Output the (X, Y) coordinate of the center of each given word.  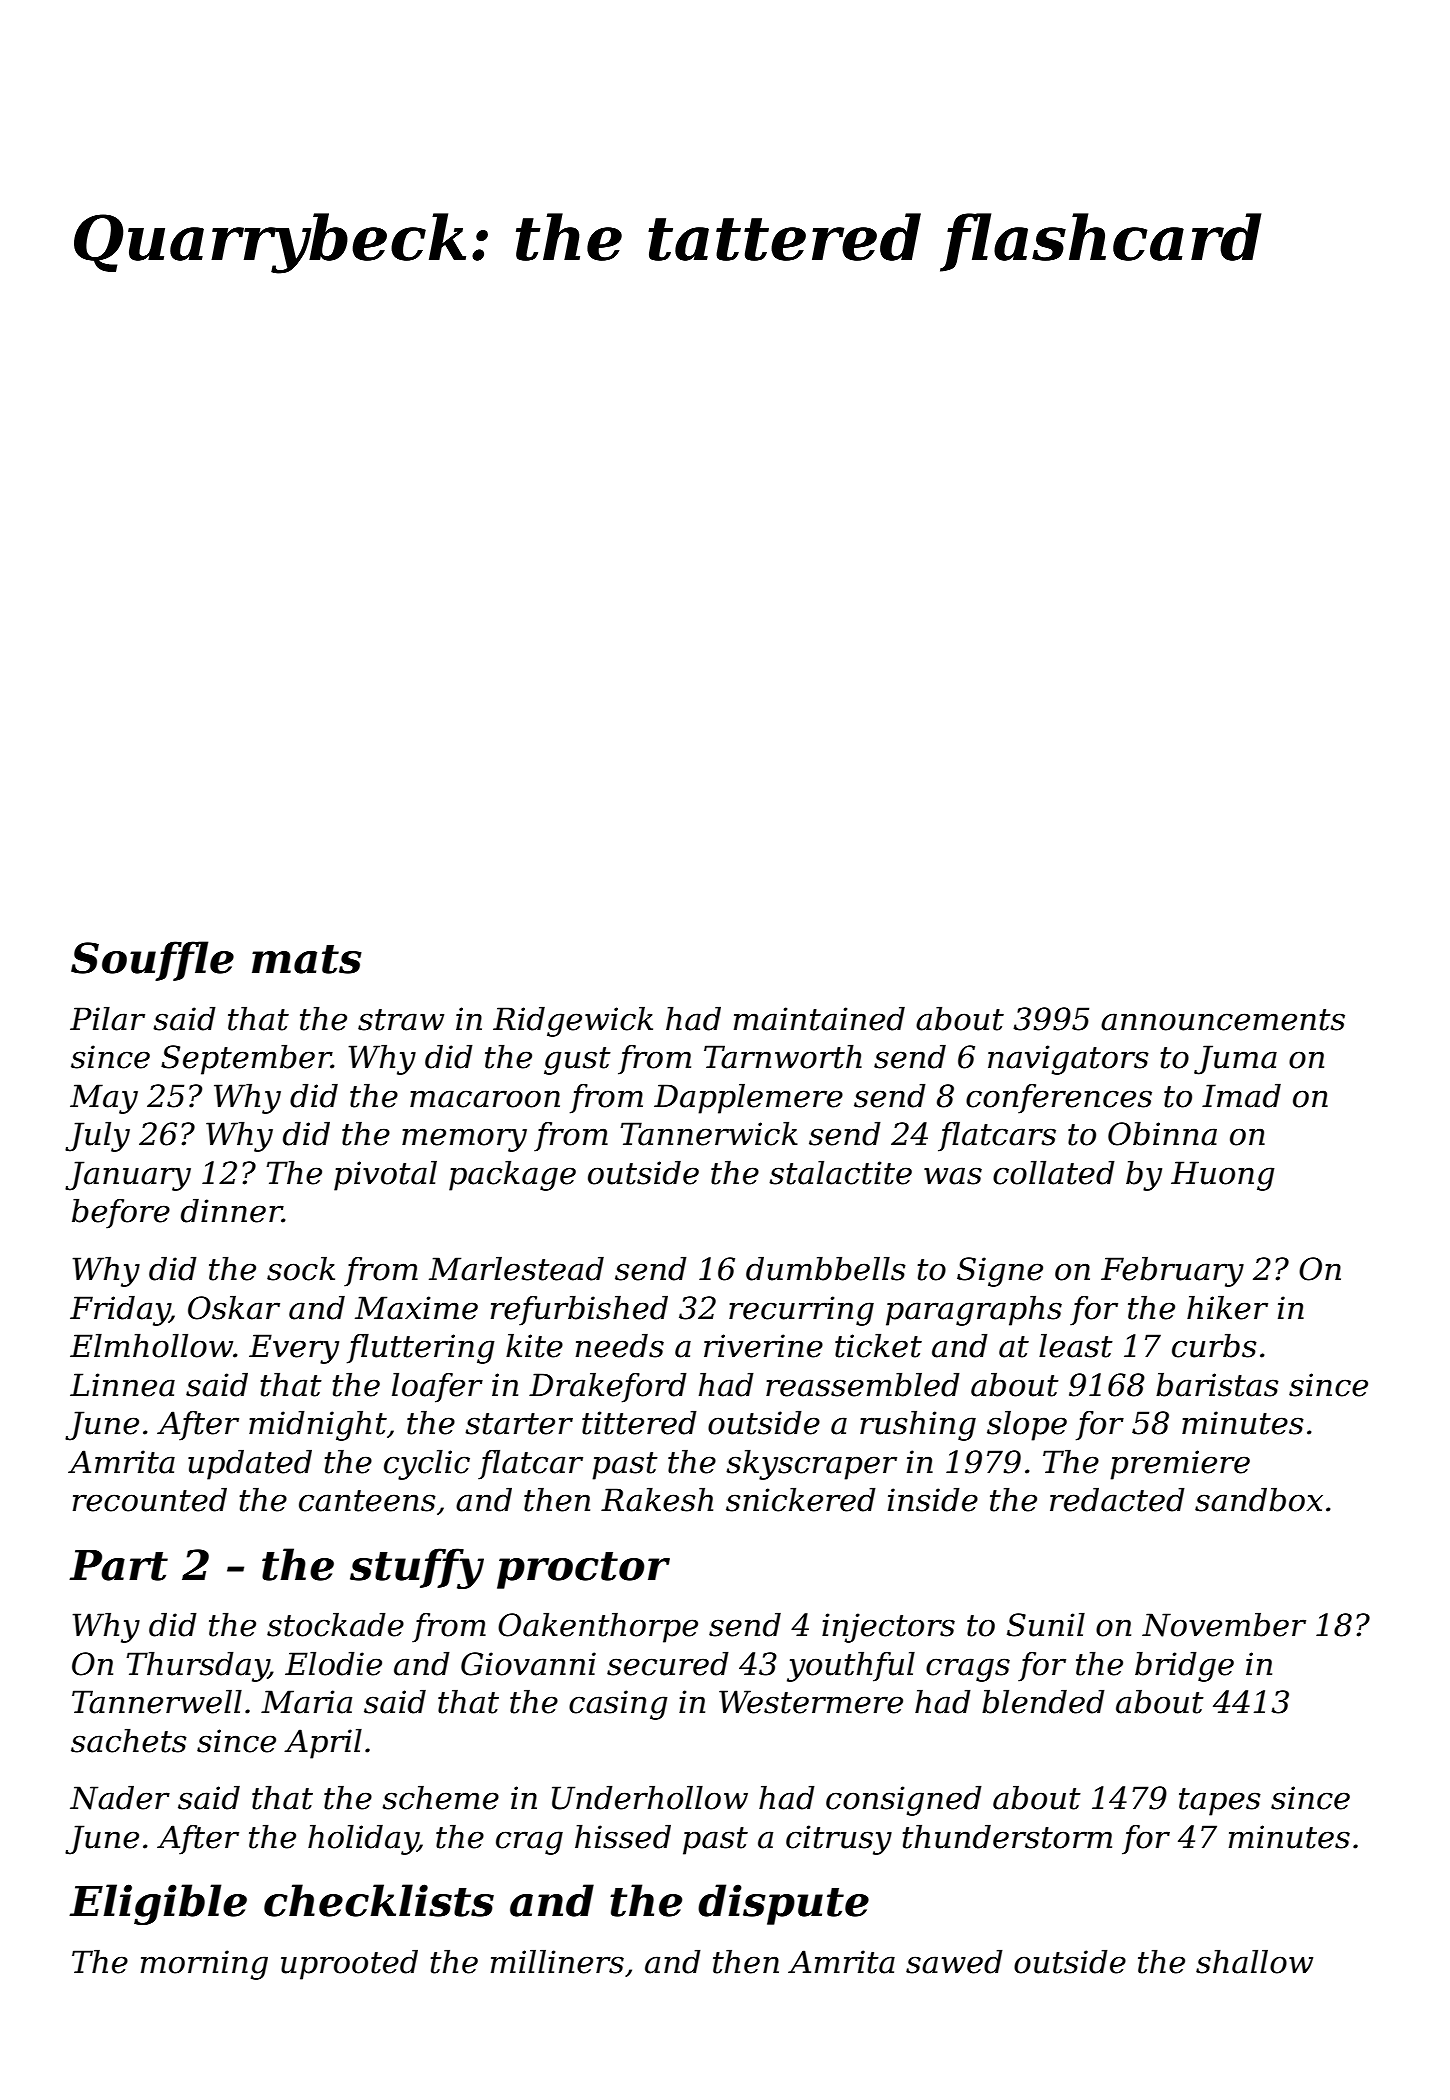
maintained (819, 1018)
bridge (1184, 1666)
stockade (335, 1624)
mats (307, 959)
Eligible (158, 1904)
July (97, 1136)
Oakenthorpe (598, 1627)
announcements (1223, 1020)
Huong (1223, 1176)
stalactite (840, 1172)
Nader (120, 1797)
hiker (1227, 1307)
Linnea (122, 1385)
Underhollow (650, 1797)
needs (620, 1345)
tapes (1220, 1802)
